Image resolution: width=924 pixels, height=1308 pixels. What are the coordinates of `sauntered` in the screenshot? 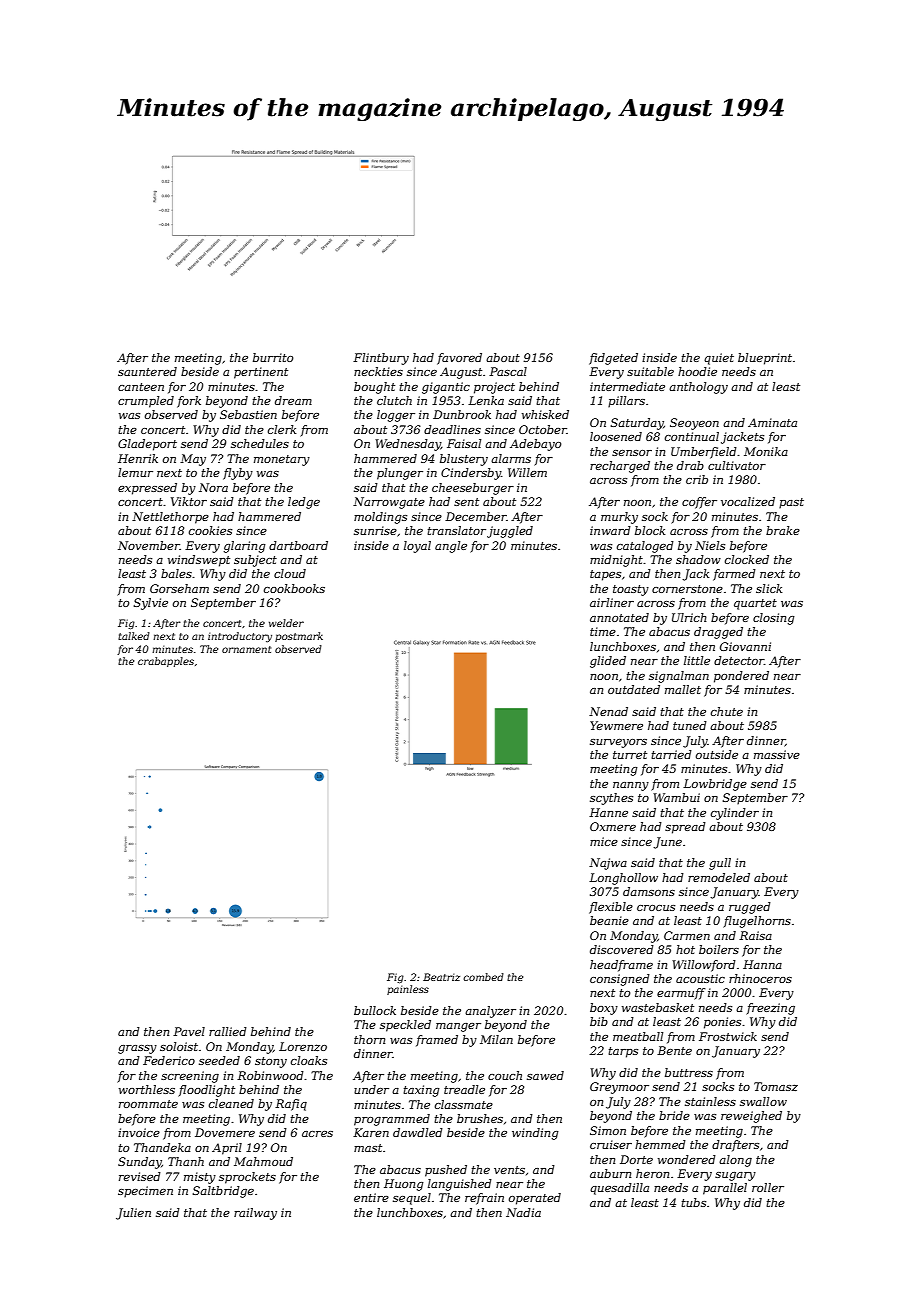 It's located at (147, 371).
